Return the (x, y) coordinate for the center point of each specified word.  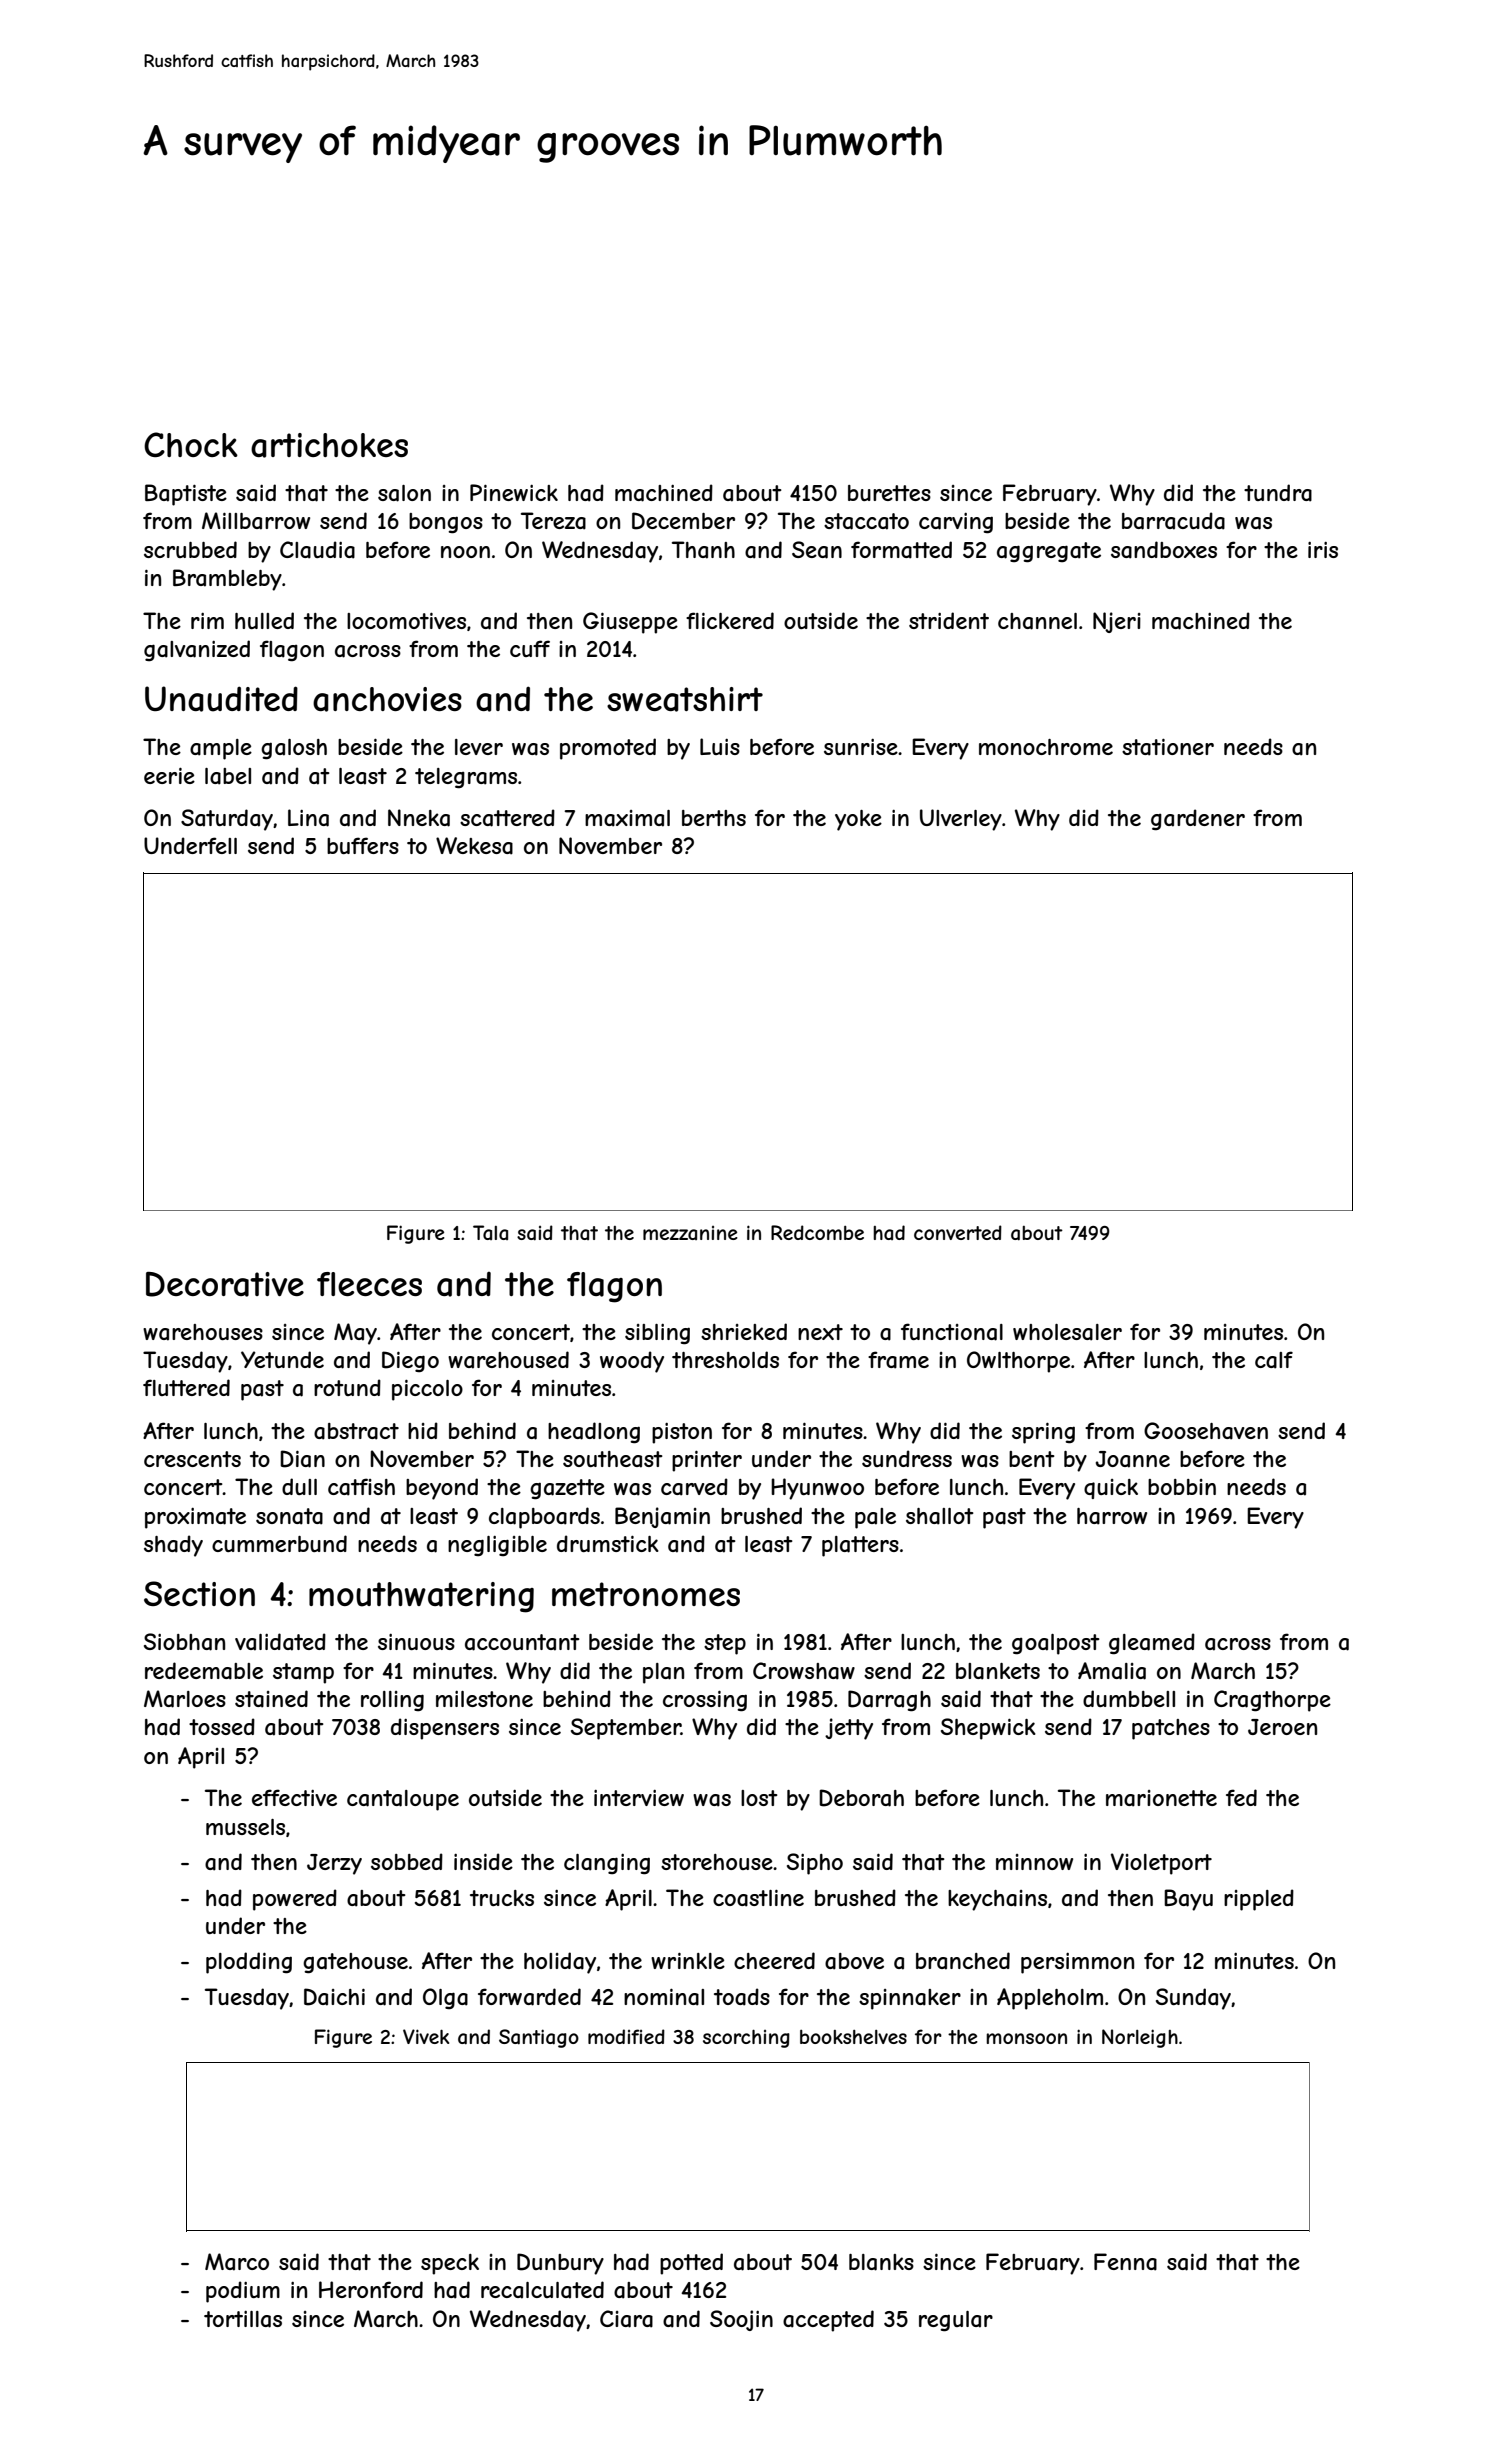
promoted (608, 749)
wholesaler (1067, 1332)
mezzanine (690, 1233)
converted (958, 1232)
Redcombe (817, 1232)
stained (271, 1699)
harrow (1112, 1516)
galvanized (197, 651)
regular (956, 2321)
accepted (828, 2321)
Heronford (371, 2289)
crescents (192, 1459)
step (725, 1644)
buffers (363, 845)
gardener (1198, 820)
